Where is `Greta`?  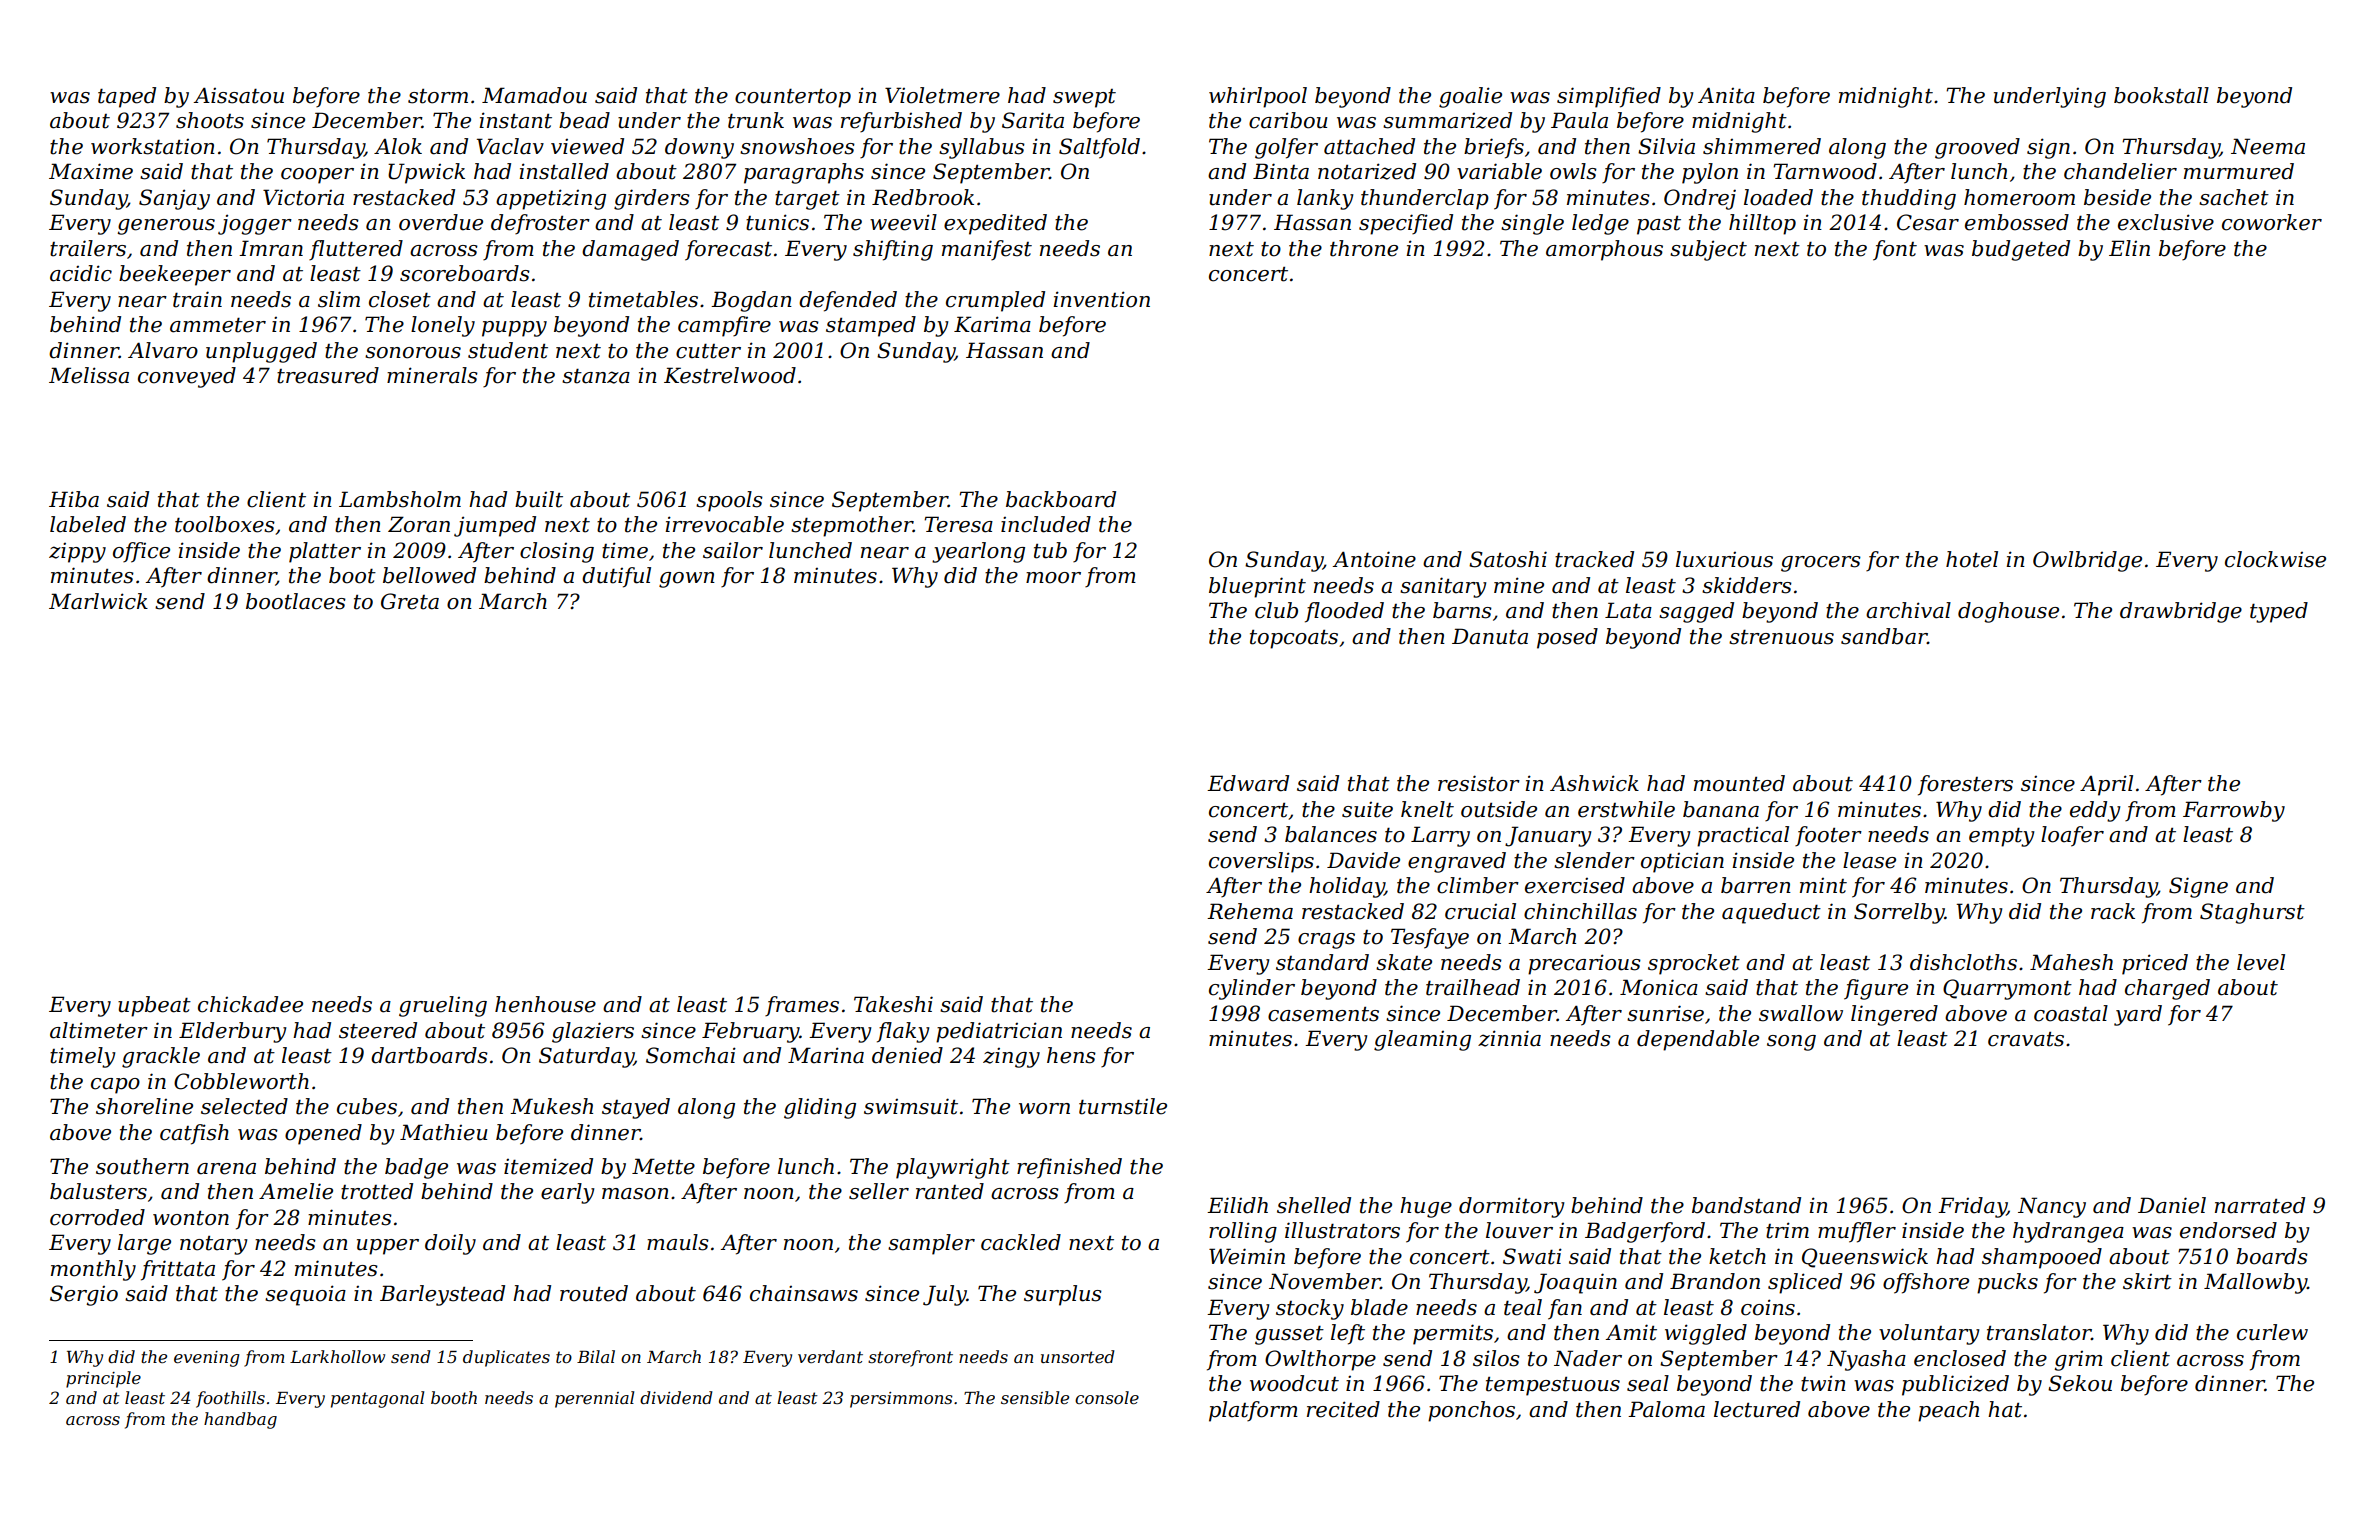
Greta is located at coordinates (410, 601).
